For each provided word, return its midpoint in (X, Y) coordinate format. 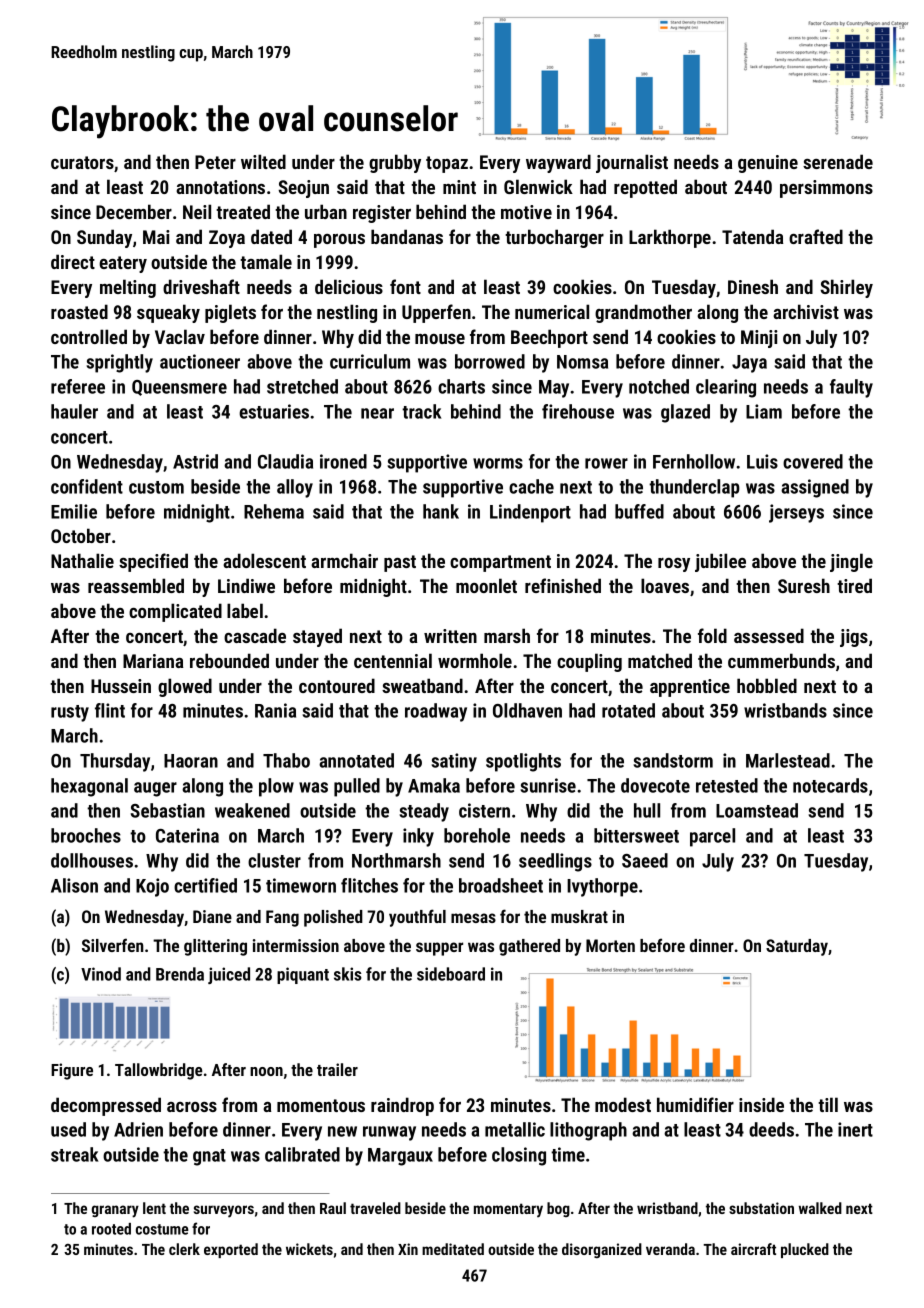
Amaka (434, 785)
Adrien (138, 1129)
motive (526, 212)
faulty (851, 388)
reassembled (136, 585)
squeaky (168, 313)
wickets (309, 1249)
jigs (854, 638)
